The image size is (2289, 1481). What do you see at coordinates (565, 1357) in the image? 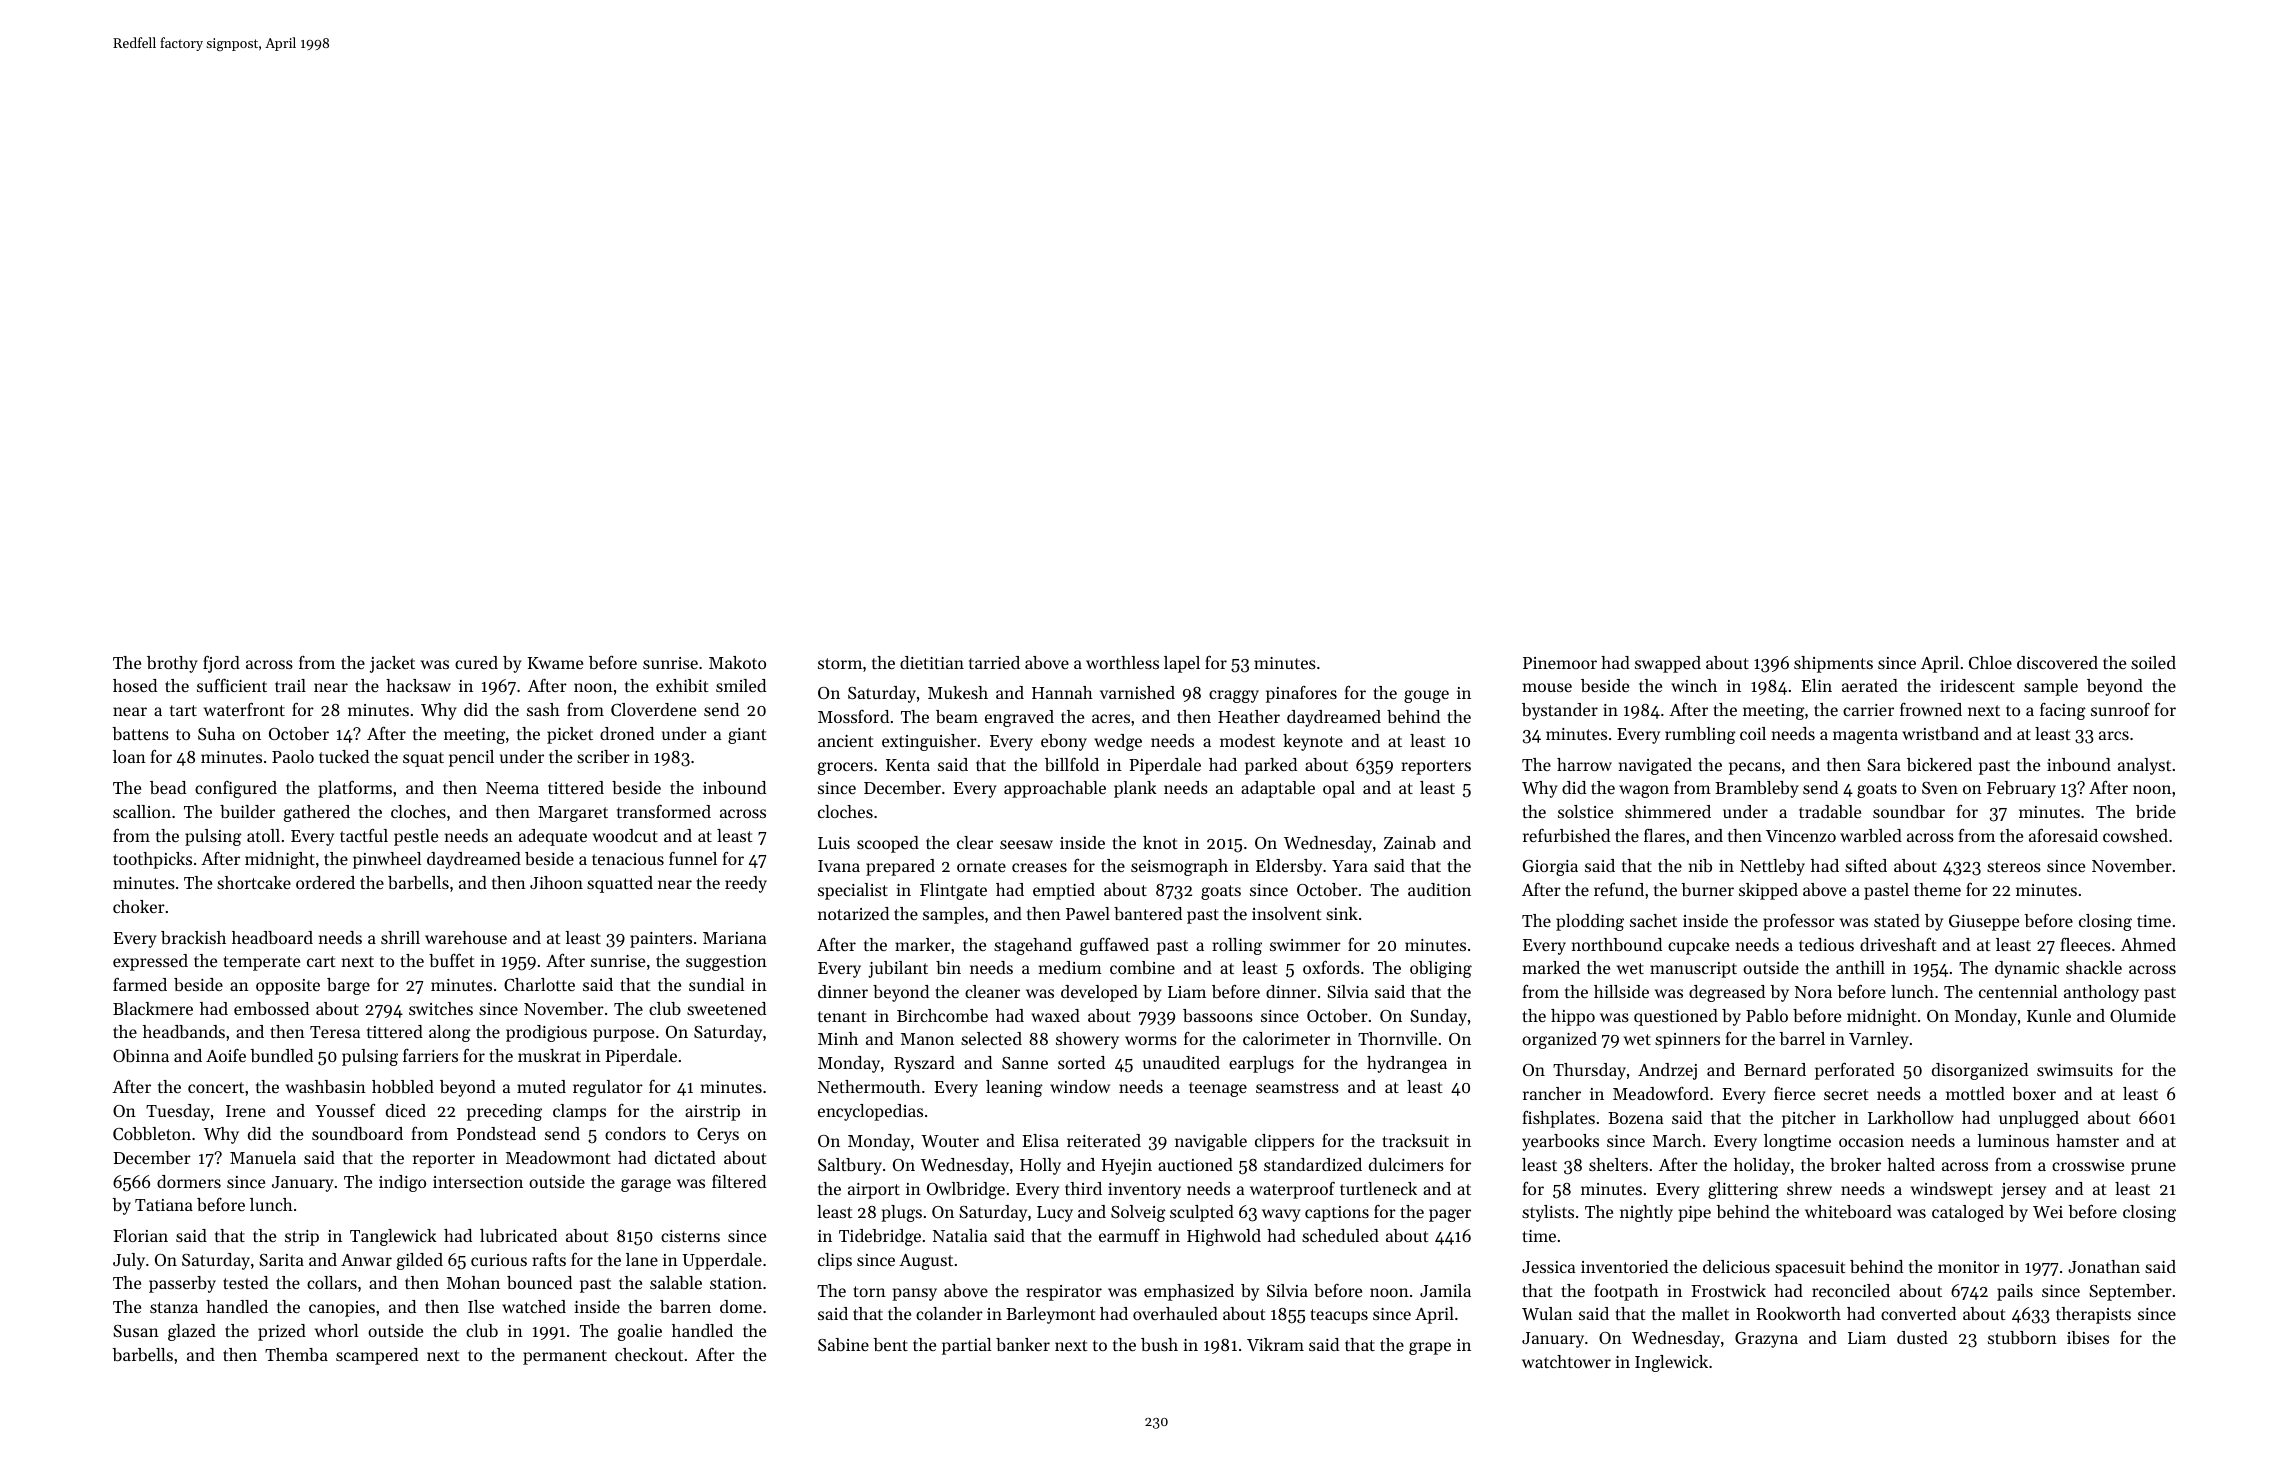
I see `permanent` at bounding box center [565, 1357].
